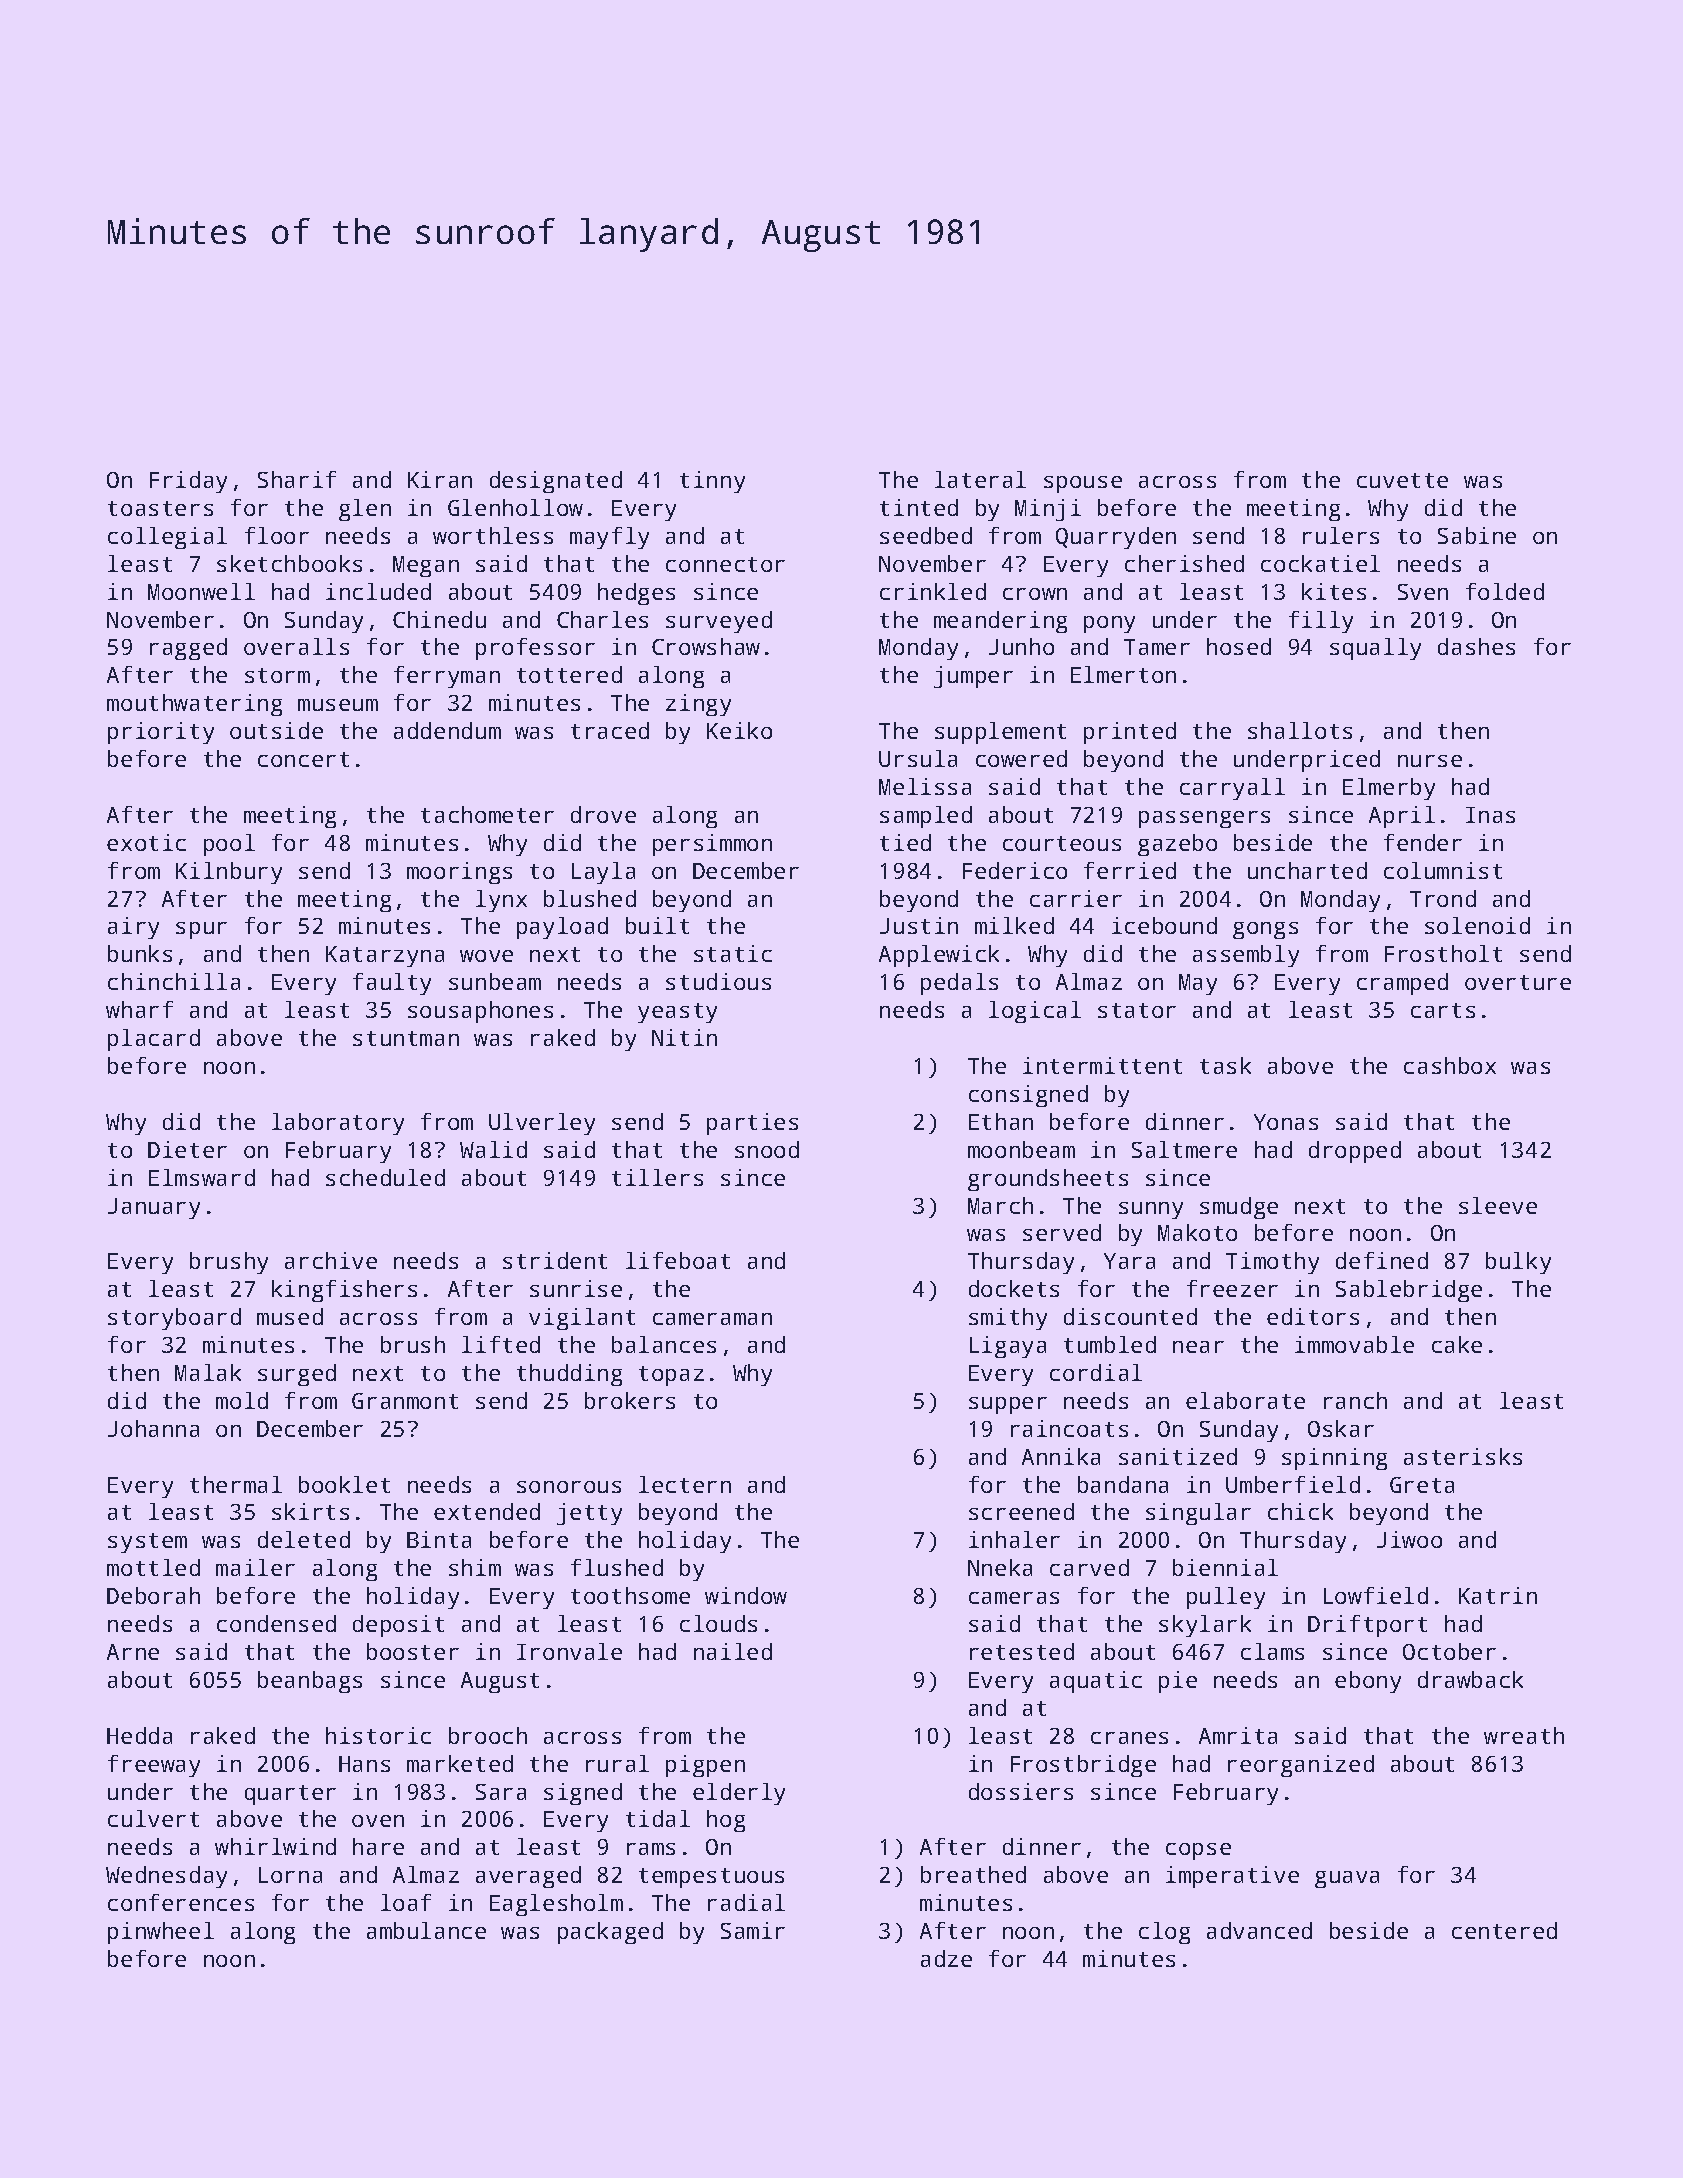 This screenshot has width=1683, height=2178. Describe the element at coordinates (1021, 1791) in the screenshot. I see `dossiers` at that location.
